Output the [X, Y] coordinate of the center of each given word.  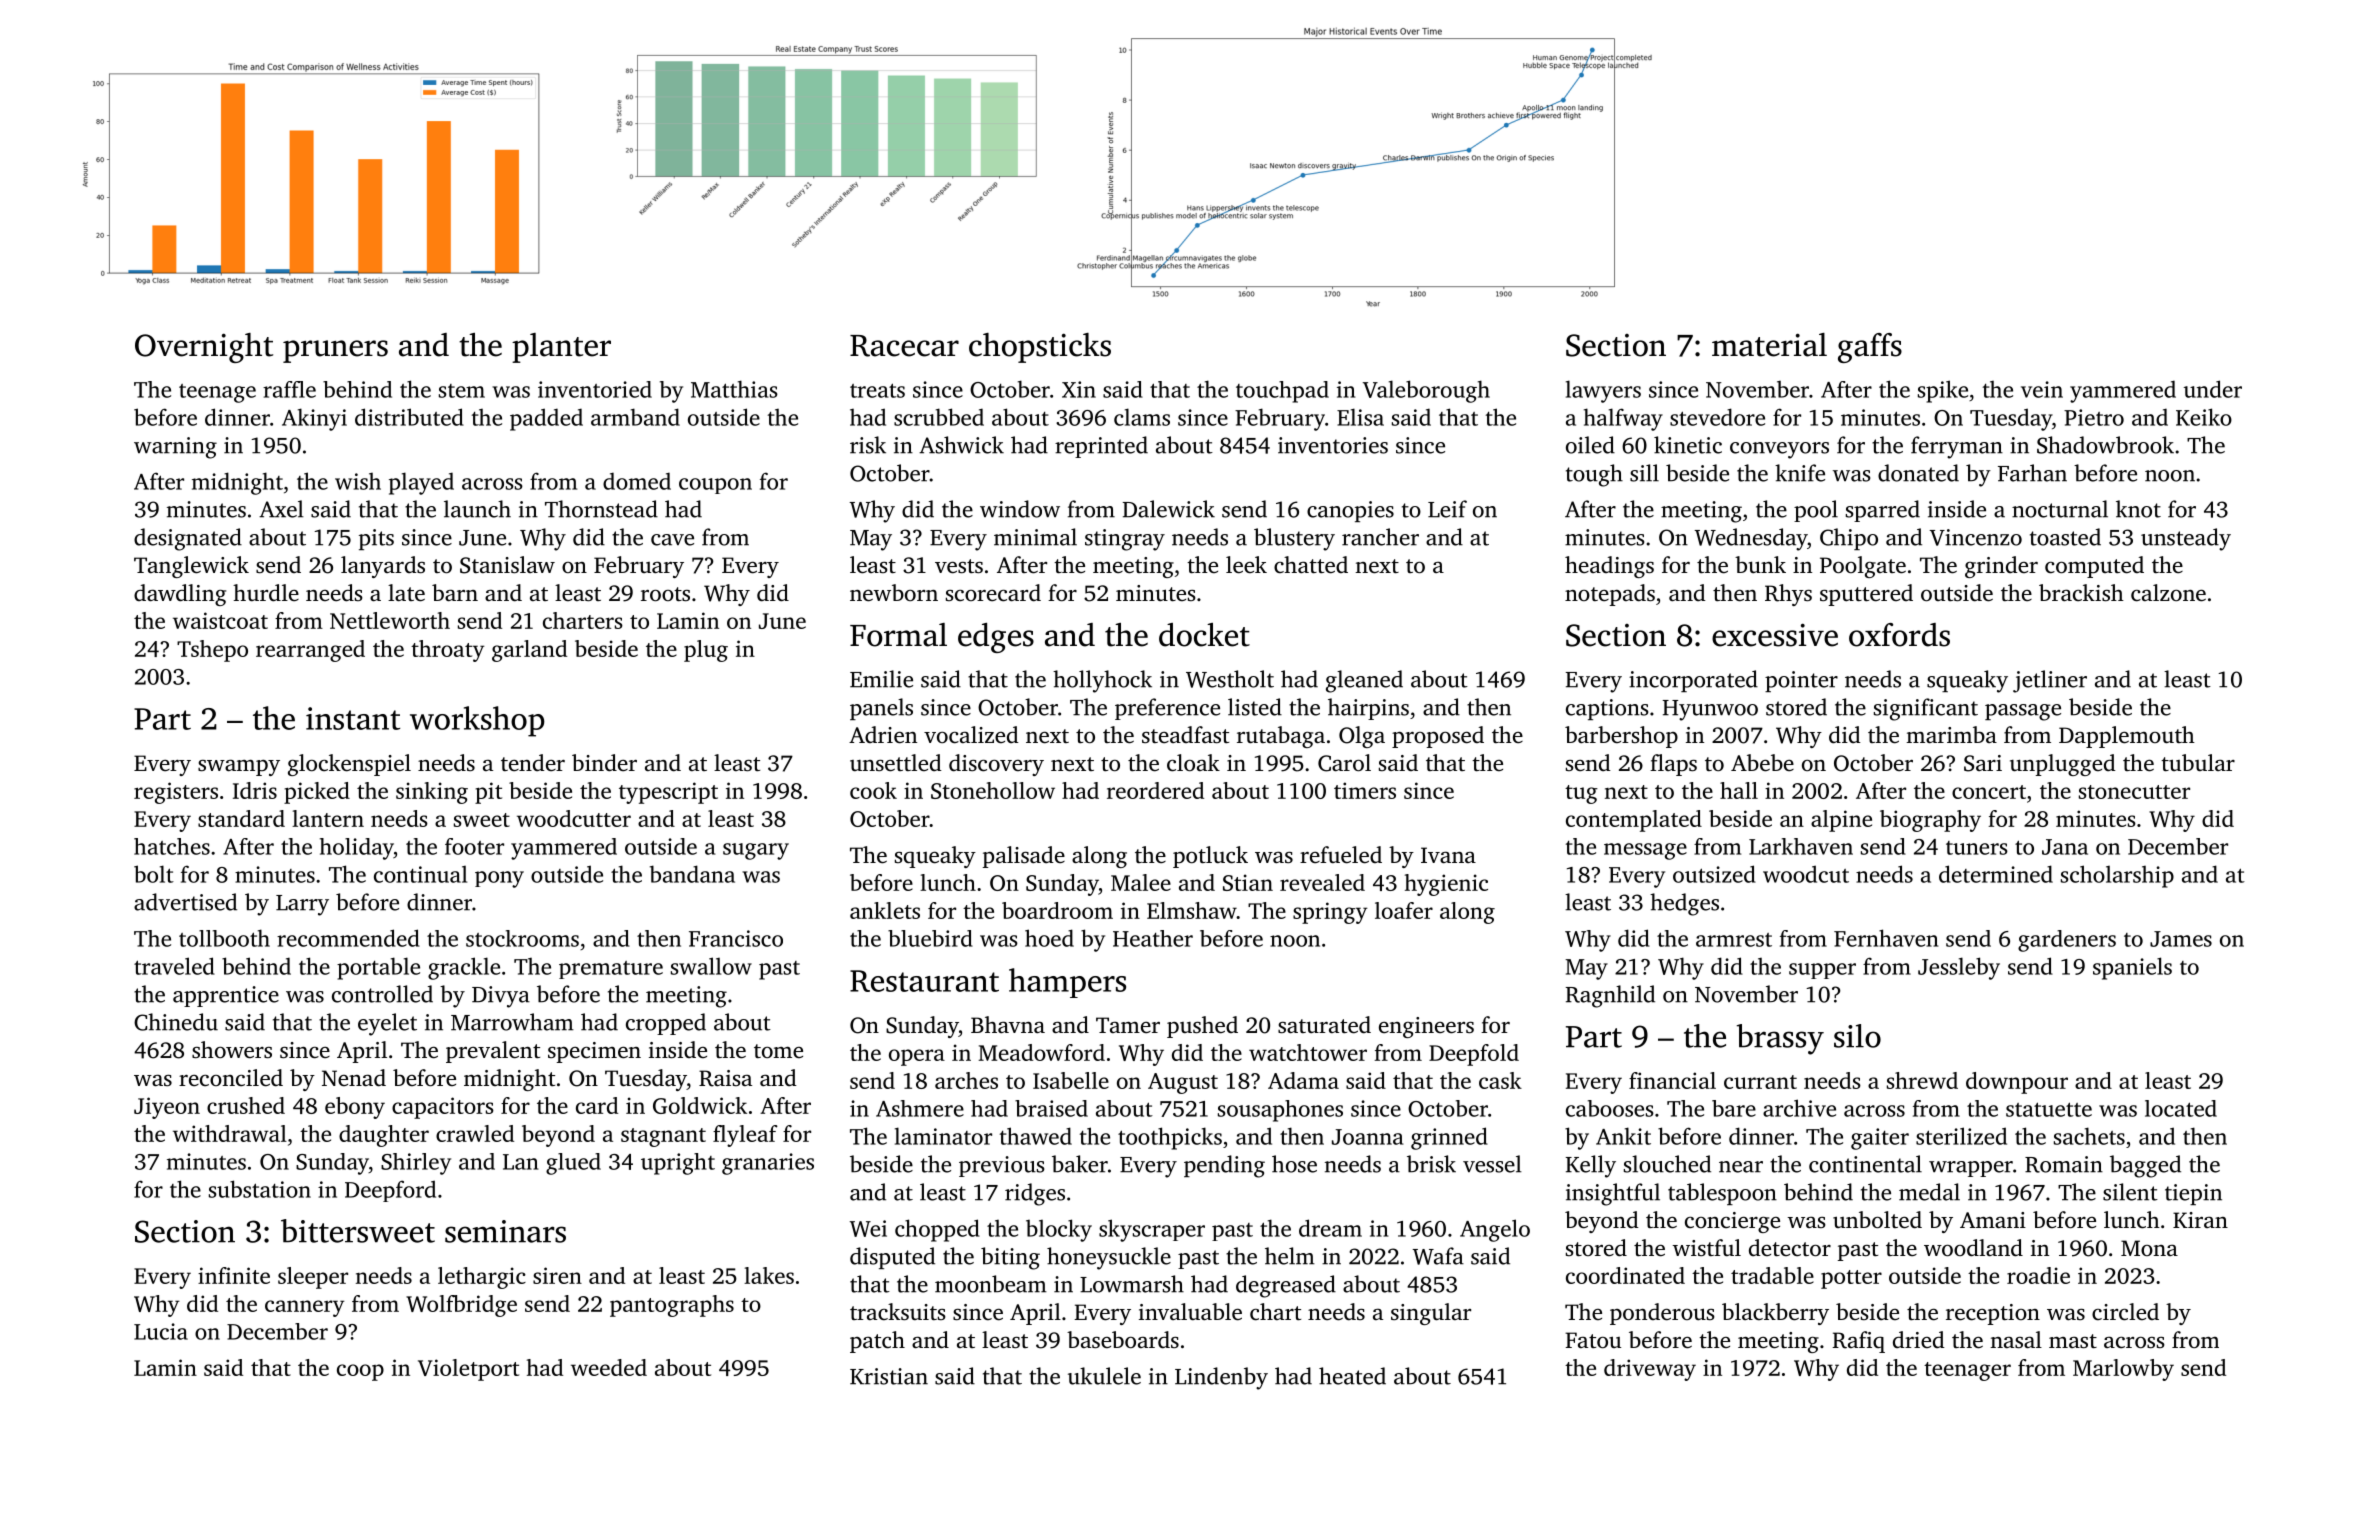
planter [561, 348]
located [2181, 1108]
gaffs [1870, 348]
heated [1352, 1376]
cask [1500, 1080]
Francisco [736, 938]
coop [360, 1372]
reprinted [1101, 447]
